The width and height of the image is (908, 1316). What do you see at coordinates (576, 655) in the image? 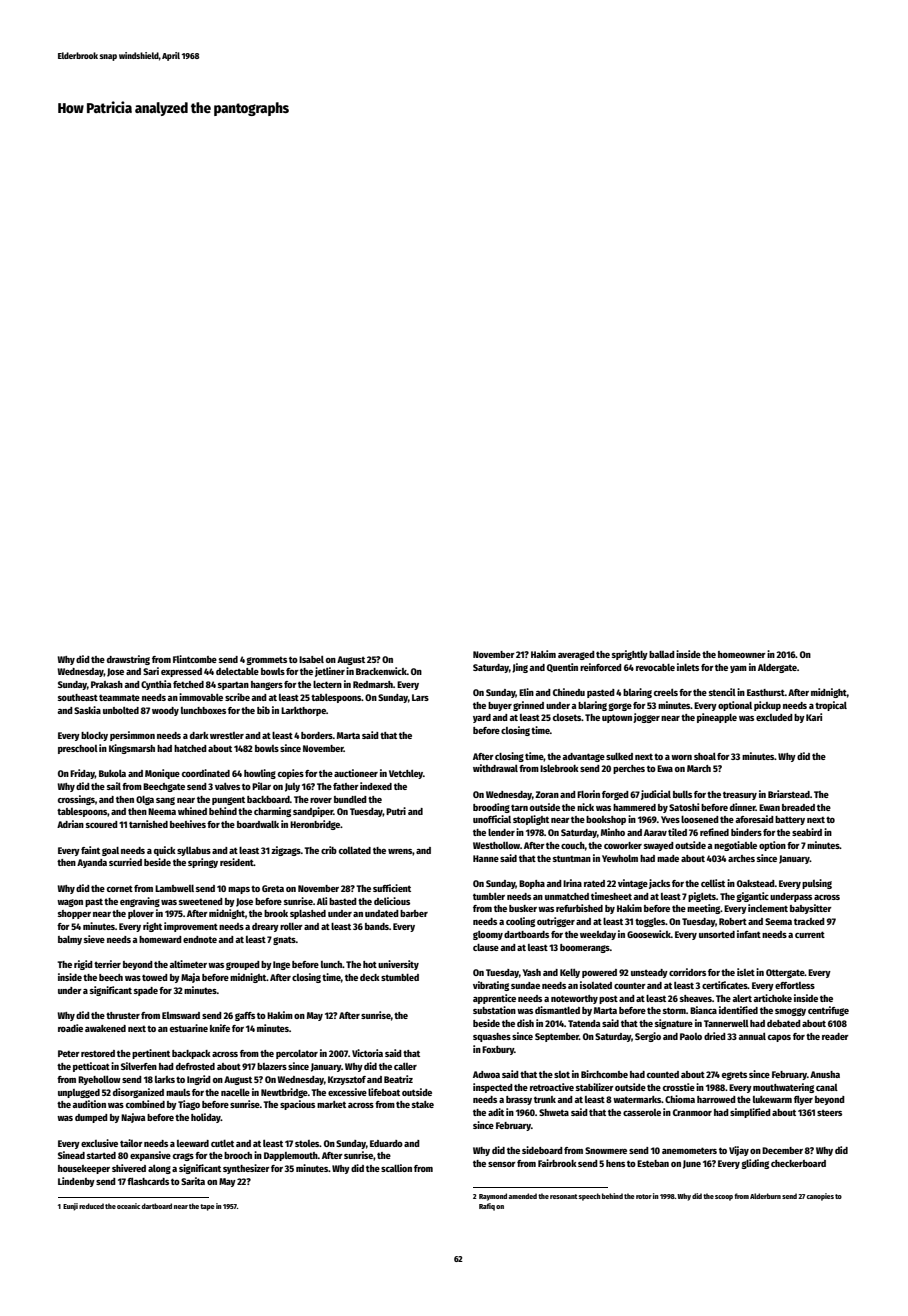
I see `averaged` at bounding box center [576, 655].
